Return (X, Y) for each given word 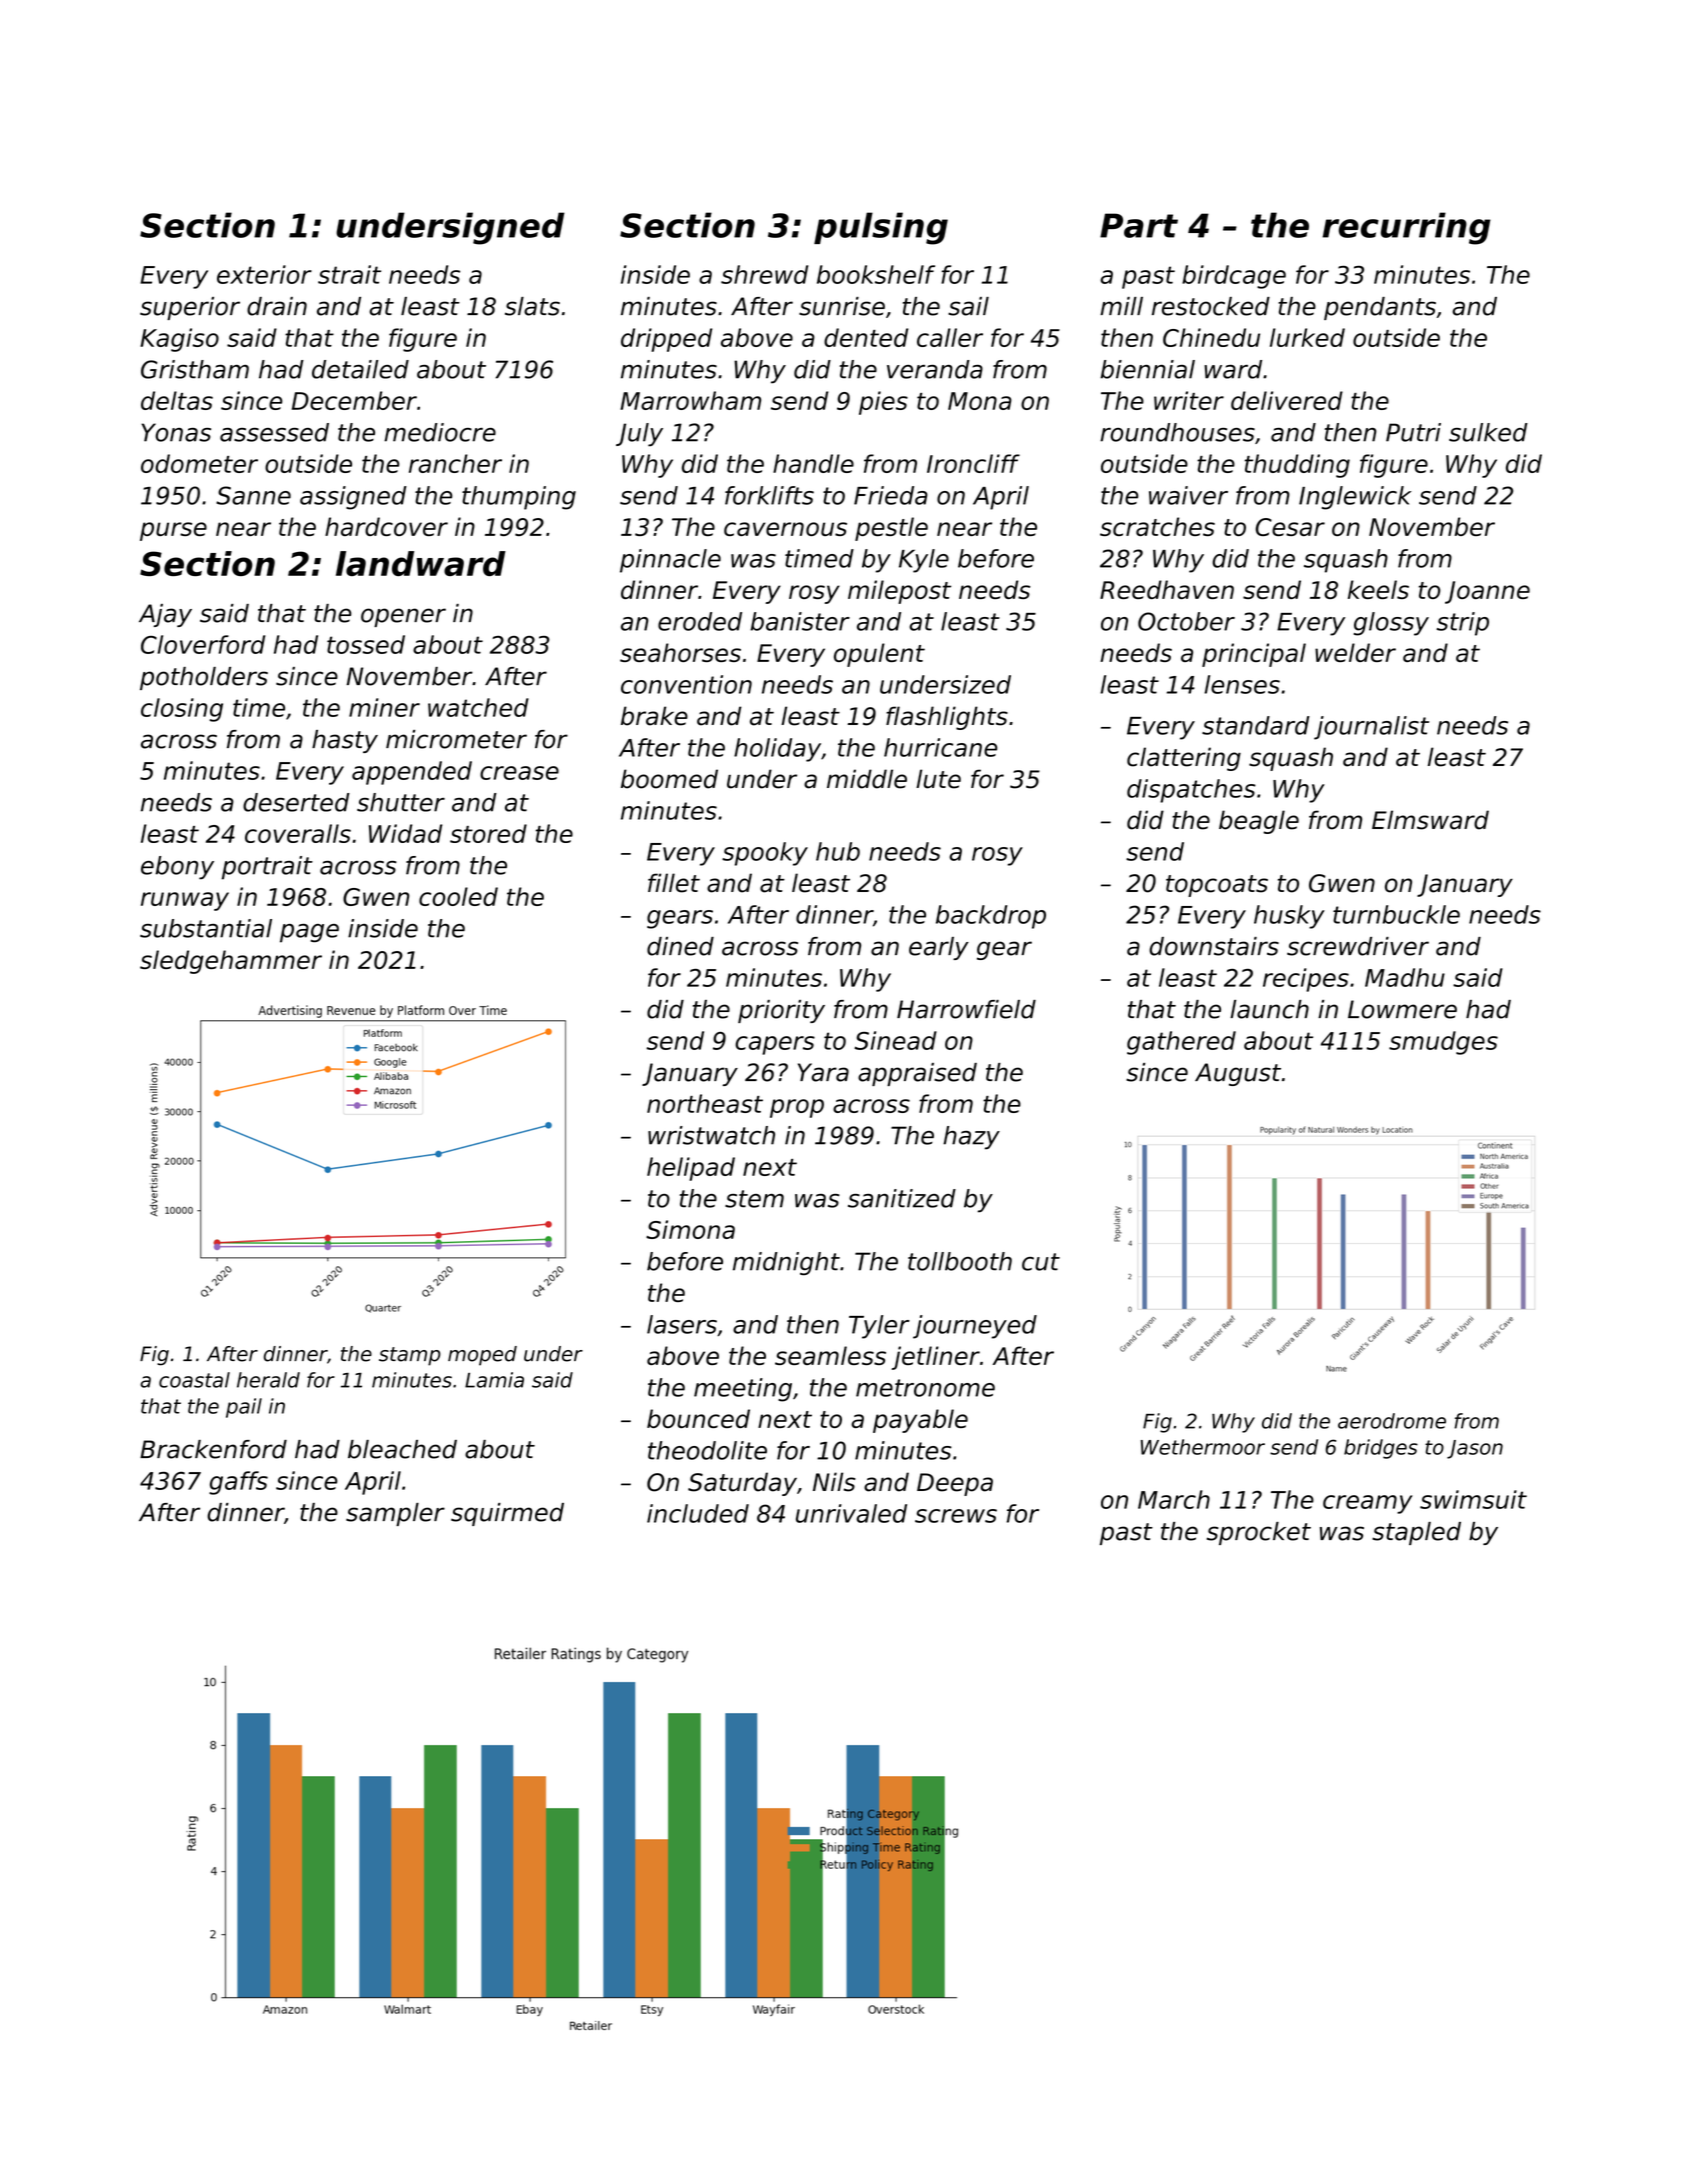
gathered (1181, 1043)
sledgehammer (231, 962)
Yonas (176, 432)
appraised (917, 1074)
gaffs (238, 1483)
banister (800, 621)
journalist (1371, 728)
